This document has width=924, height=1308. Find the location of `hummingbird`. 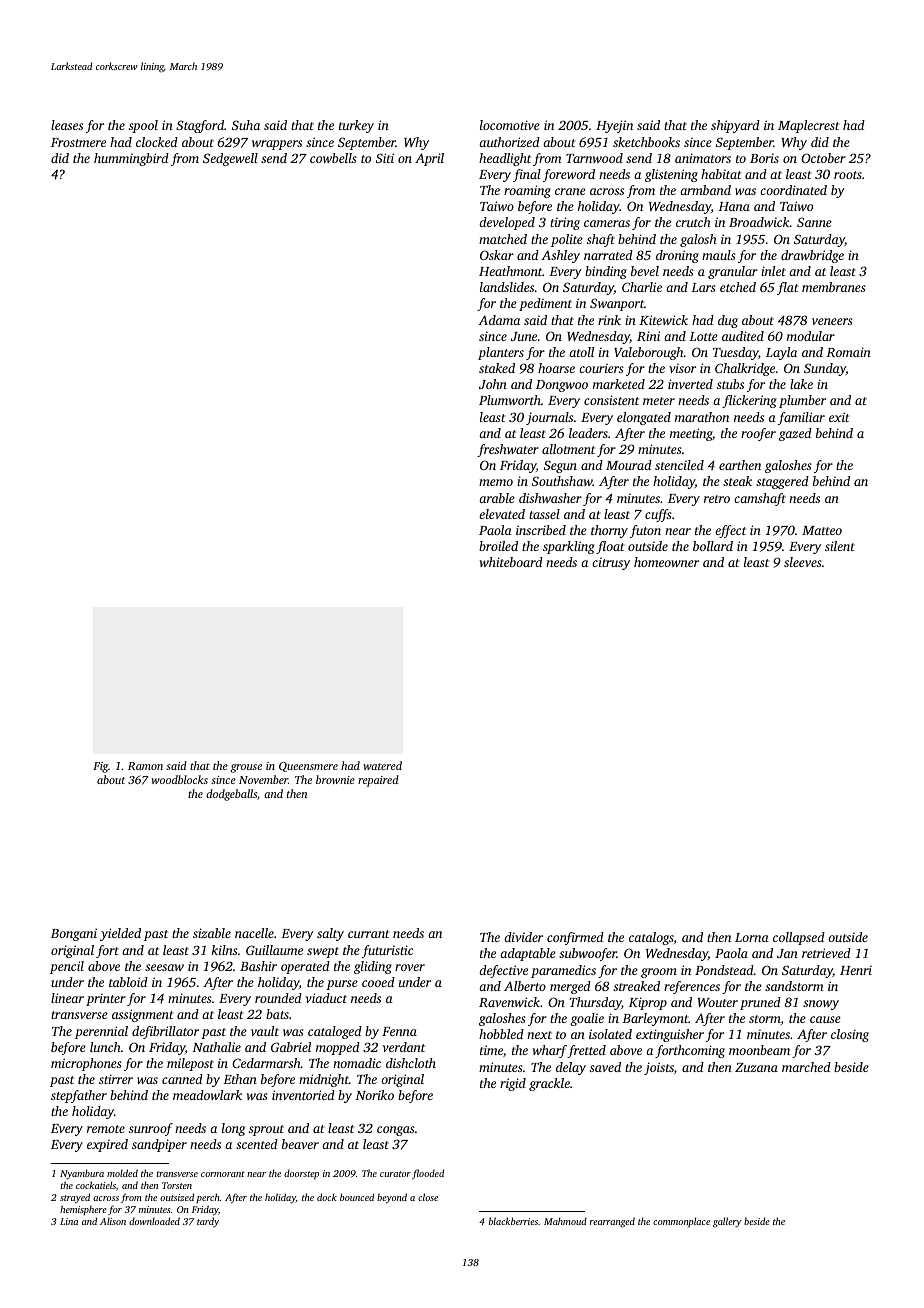

hummingbird is located at coordinates (131, 159).
